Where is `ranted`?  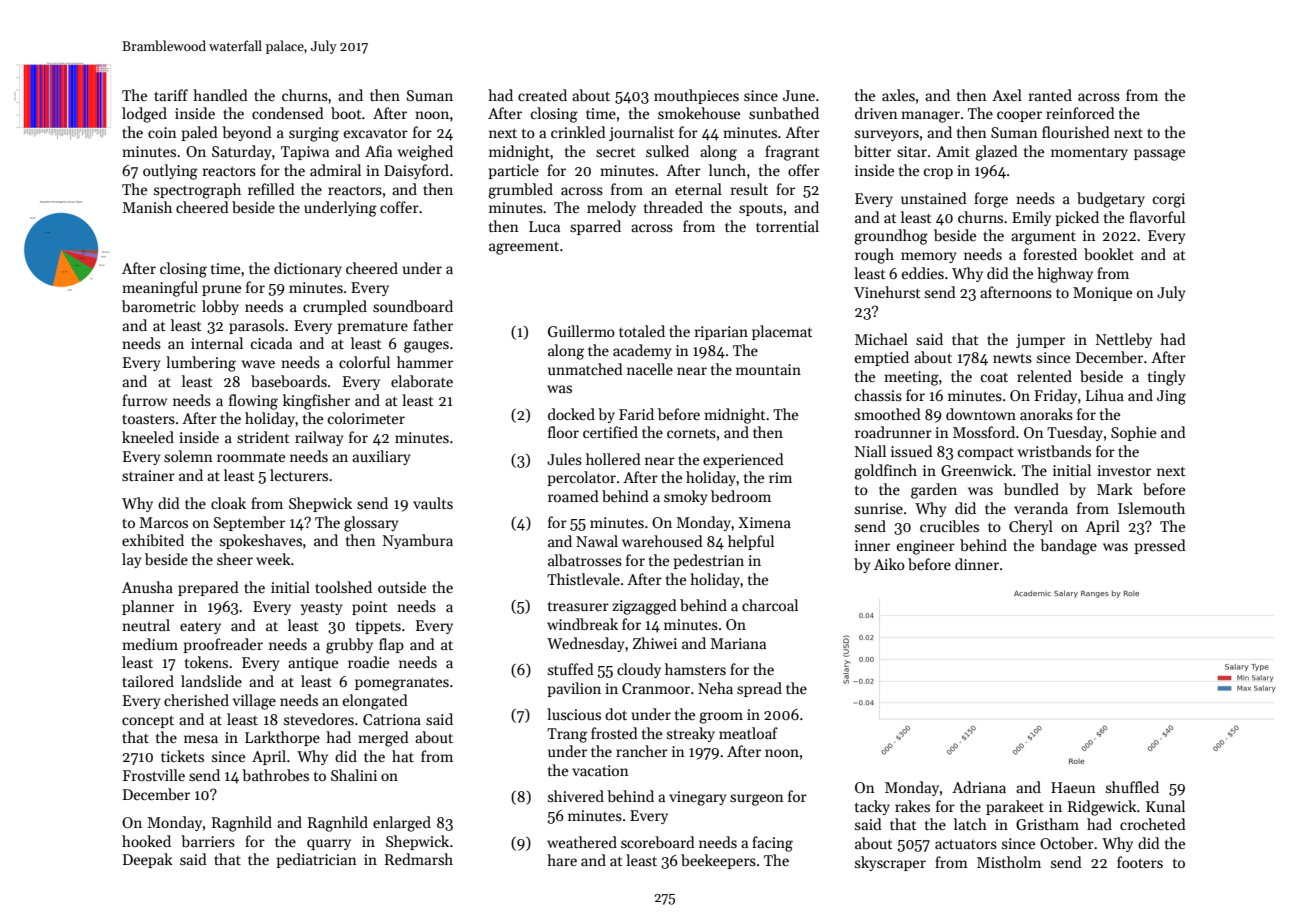
ranted is located at coordinates (1050, 95).
